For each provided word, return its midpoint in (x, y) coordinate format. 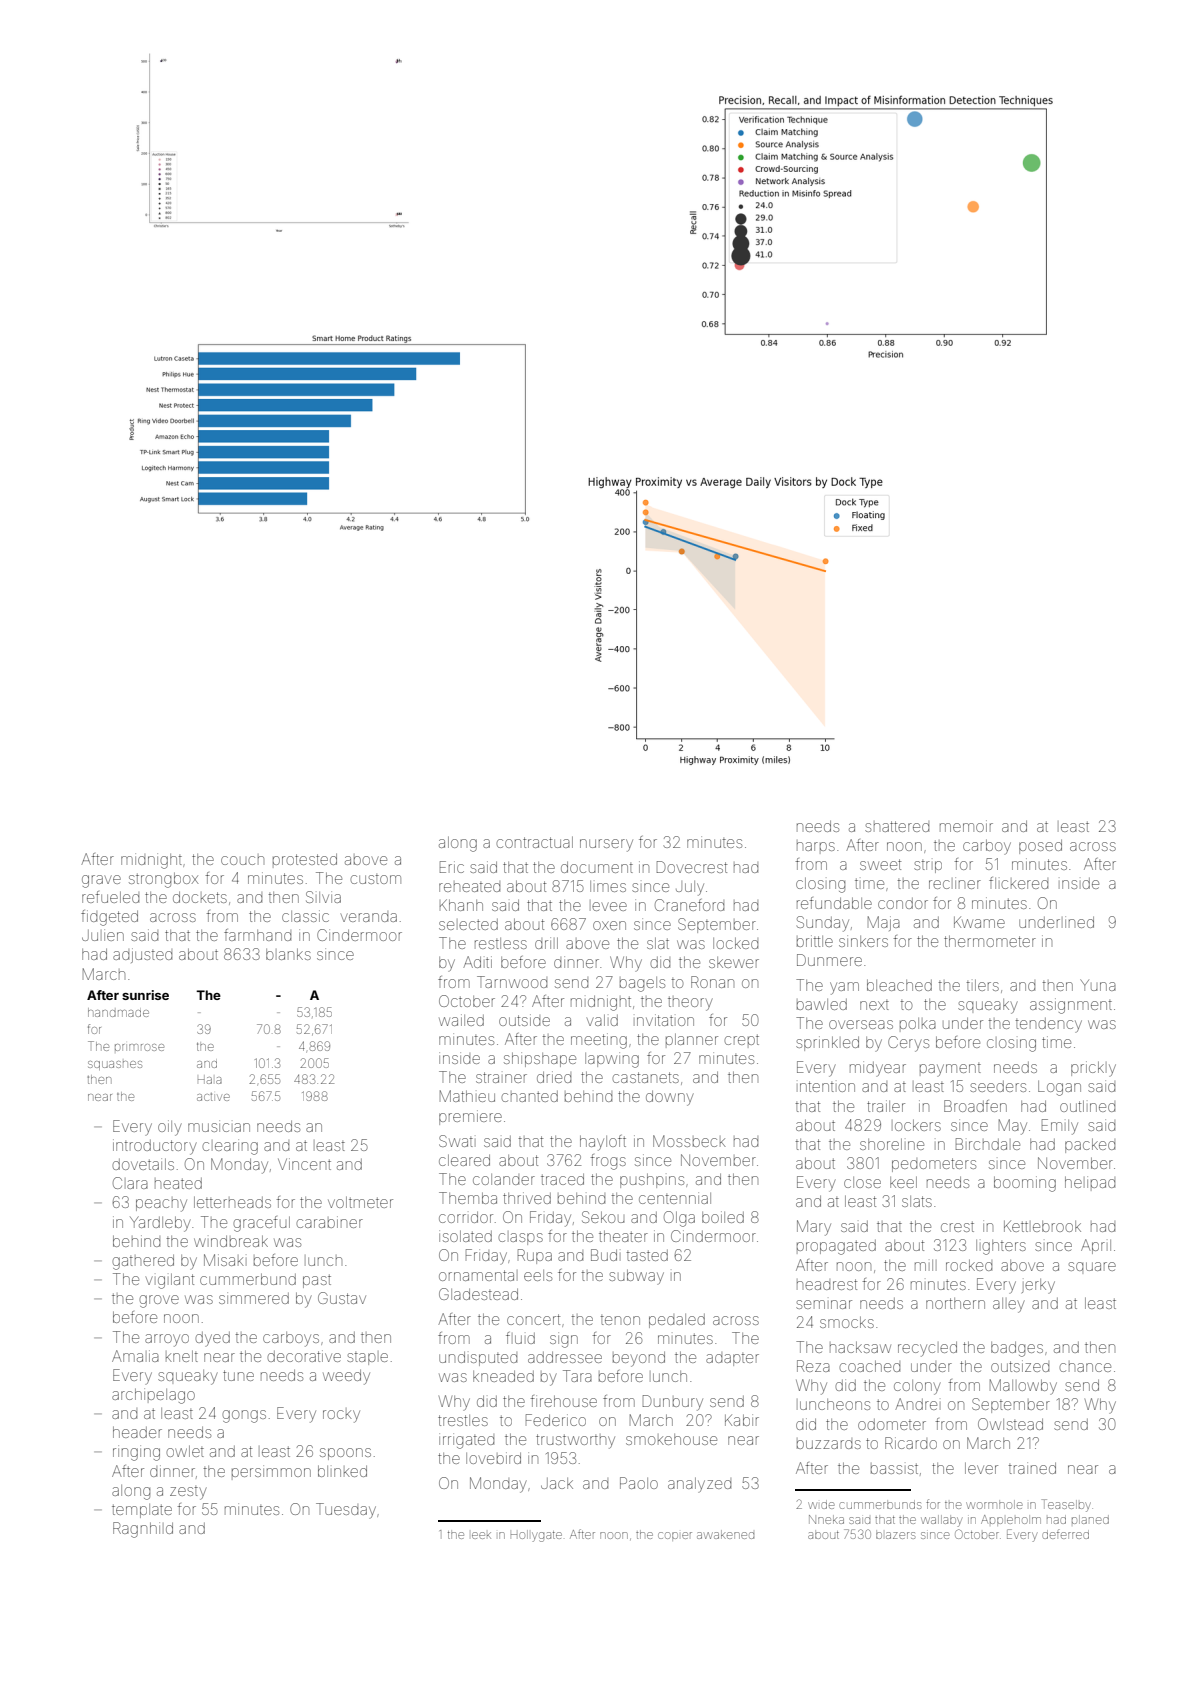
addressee (565, 1357)
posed (1040, 847)
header (137, 1432)
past (317, 1281)
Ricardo (911, 1443)
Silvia (323, 897)
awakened (725, 1534)
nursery (606, 845)
